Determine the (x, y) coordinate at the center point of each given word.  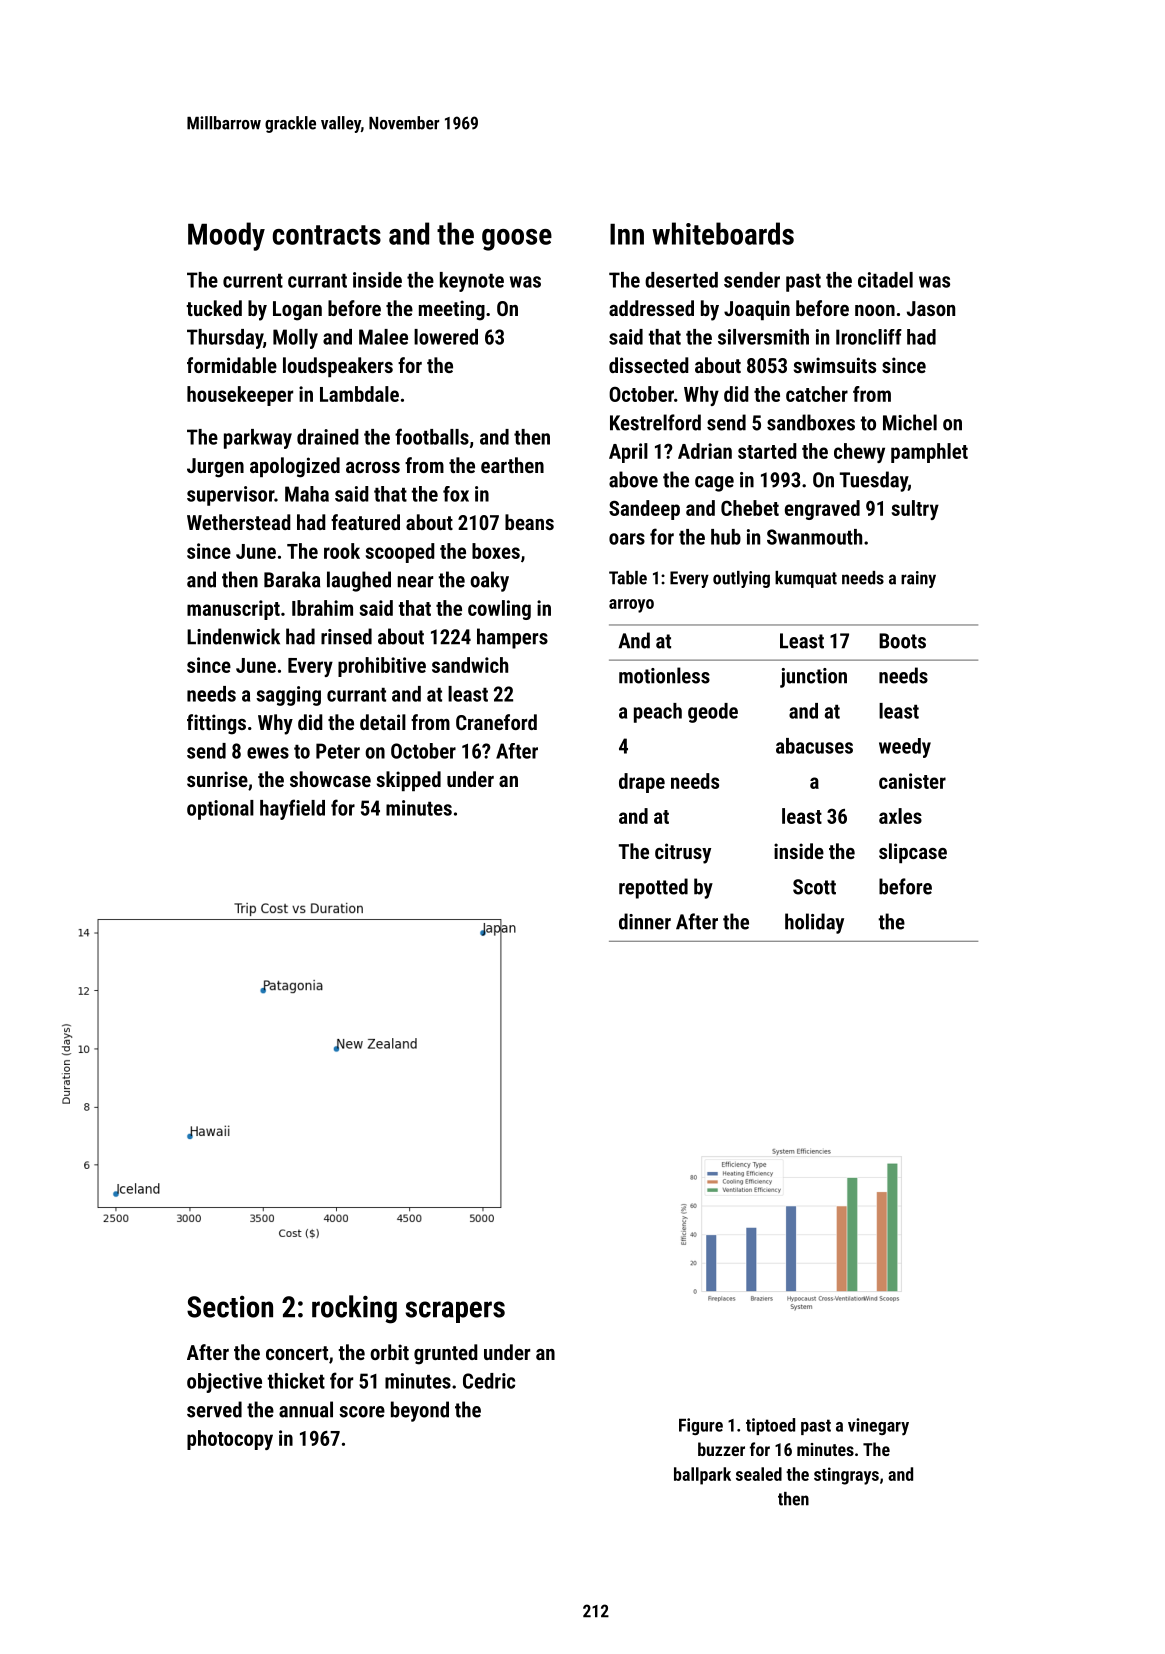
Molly (295, 339)
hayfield (292, 809)
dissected (649, 365)
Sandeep (644, 510)
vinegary (878, 1427)
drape (642, 783)
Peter (338, 751)
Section (230, 1307)
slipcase (913, 853)
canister (912, 781)
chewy (859, 453)
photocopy (230, 1440)
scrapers (455, 1312)
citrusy (683, 853)
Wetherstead (239, 522)
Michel (910, 422)
